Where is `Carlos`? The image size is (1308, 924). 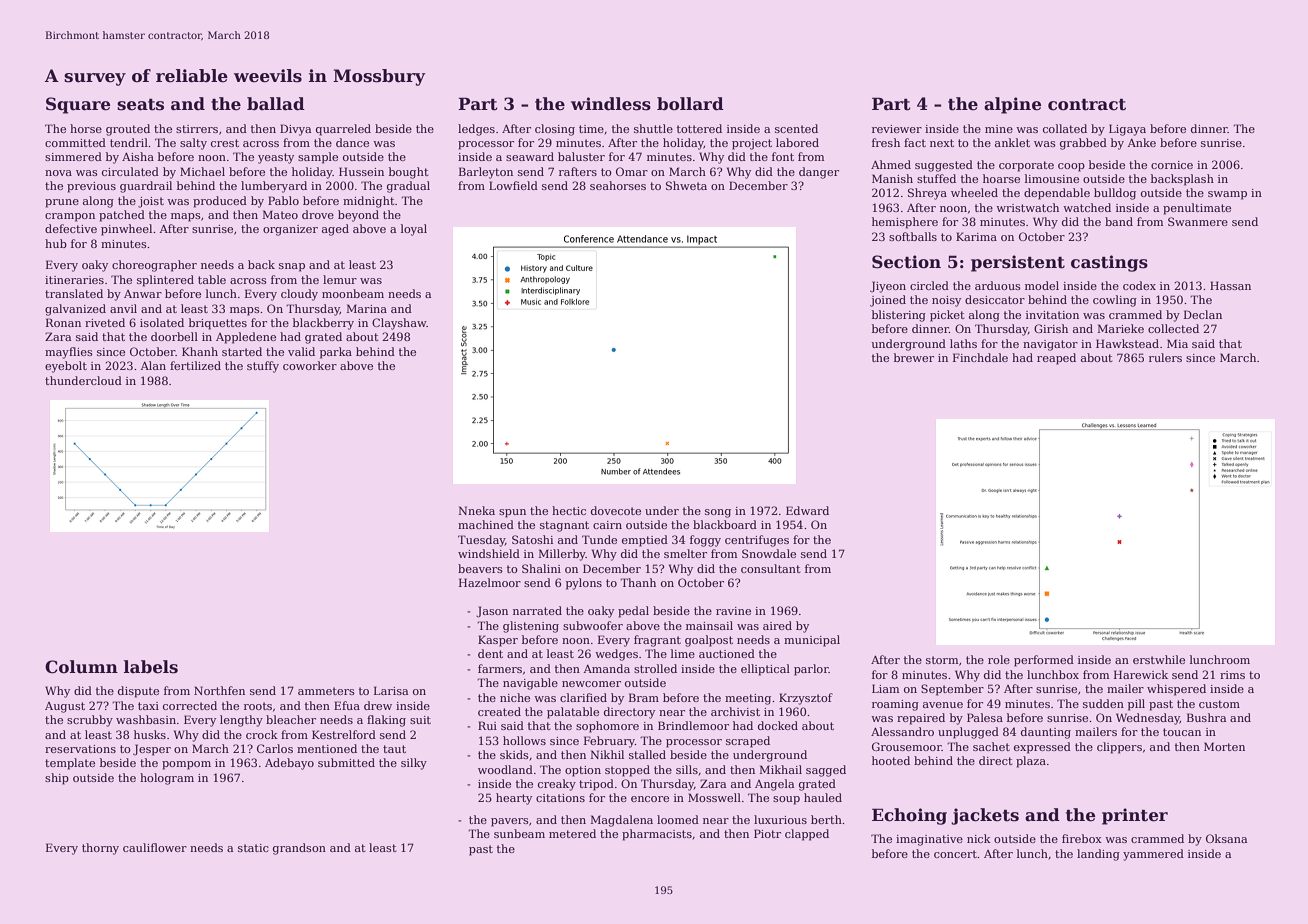
Carlos is located at coordinates (275, 748).
